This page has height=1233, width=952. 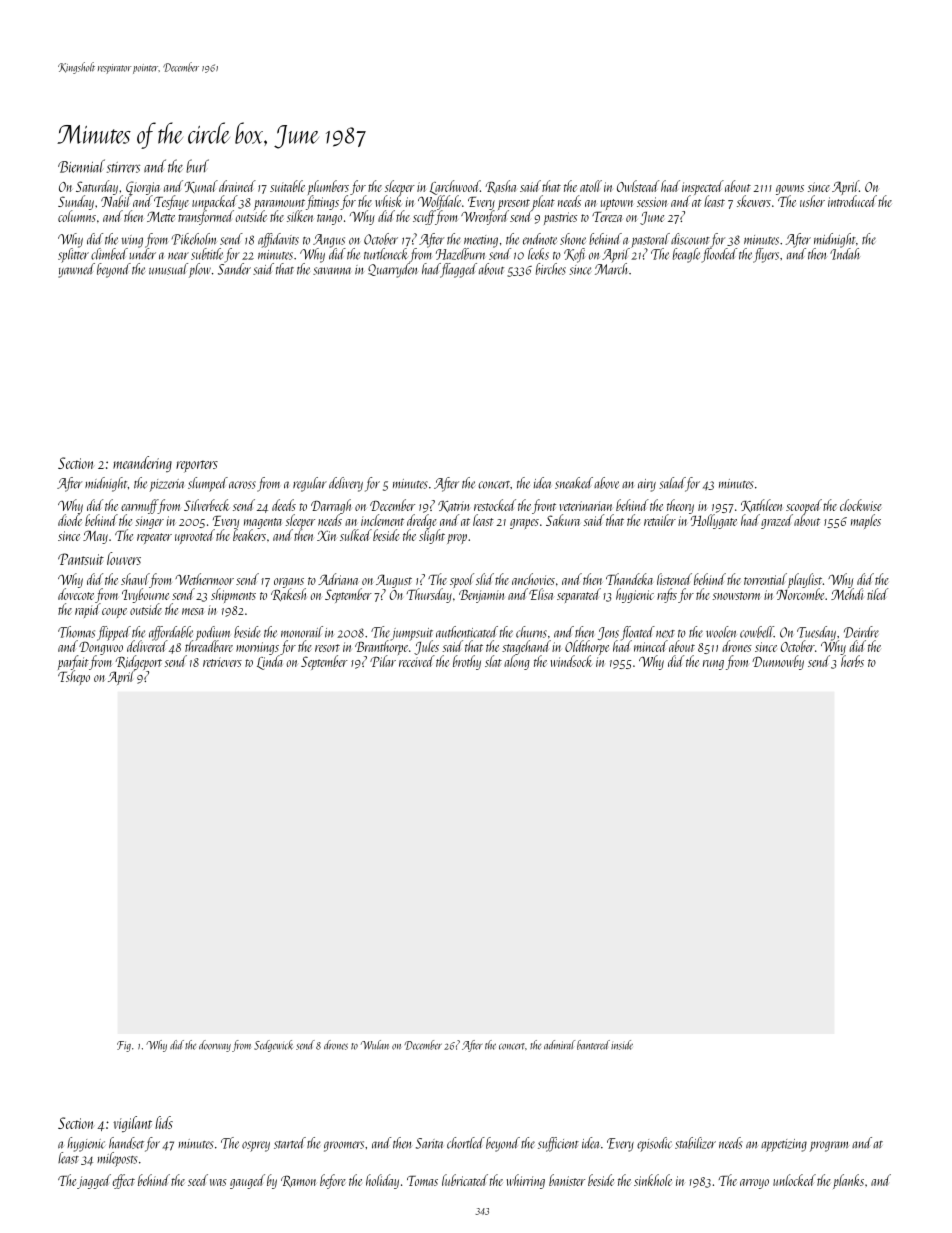 What do you see at coordinates (574, 483) in the page?
I see `sneaked` at bounding box center [574, 483].
